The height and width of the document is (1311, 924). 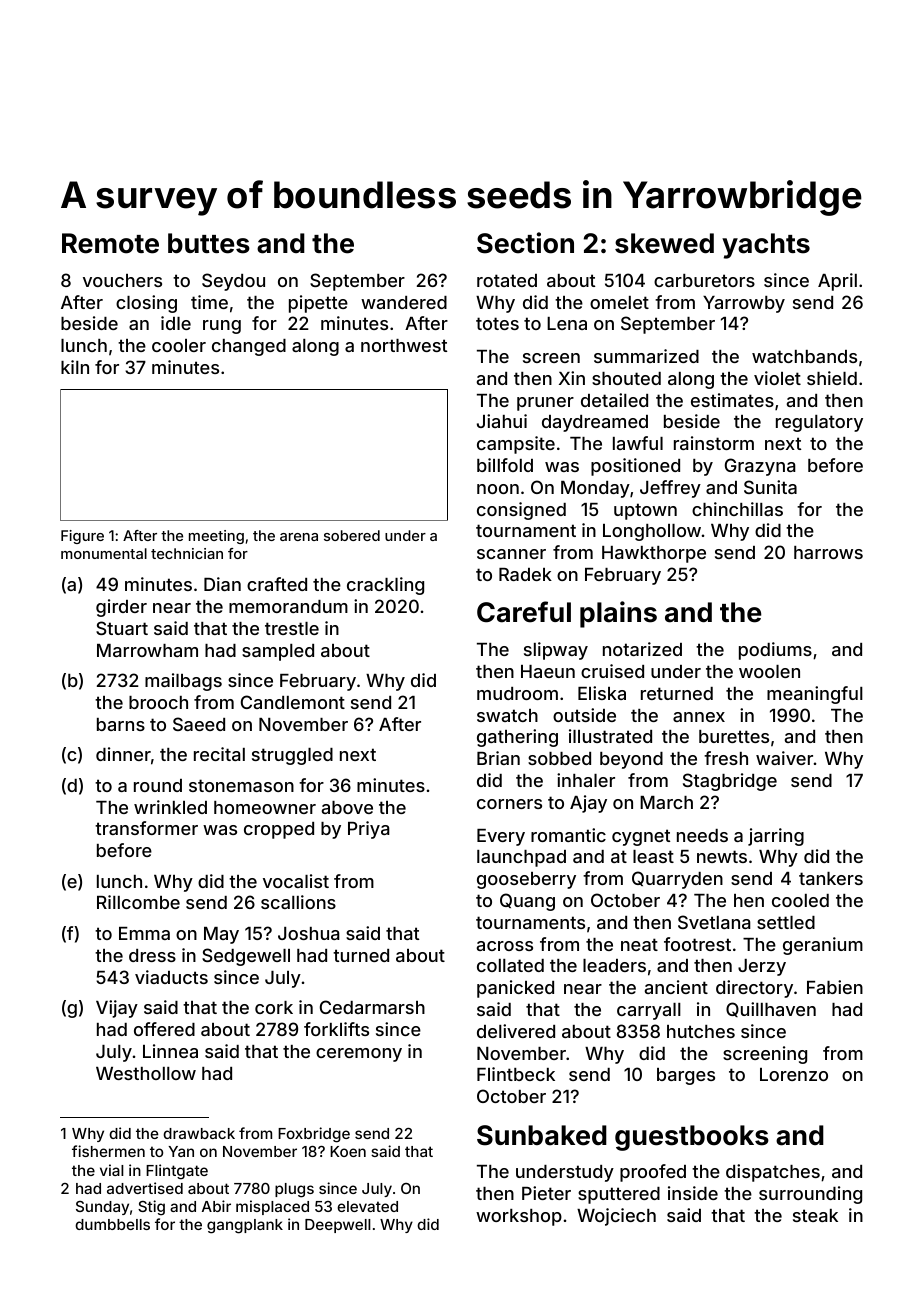 I want to click on Remote, so click(x=110, y=243).
